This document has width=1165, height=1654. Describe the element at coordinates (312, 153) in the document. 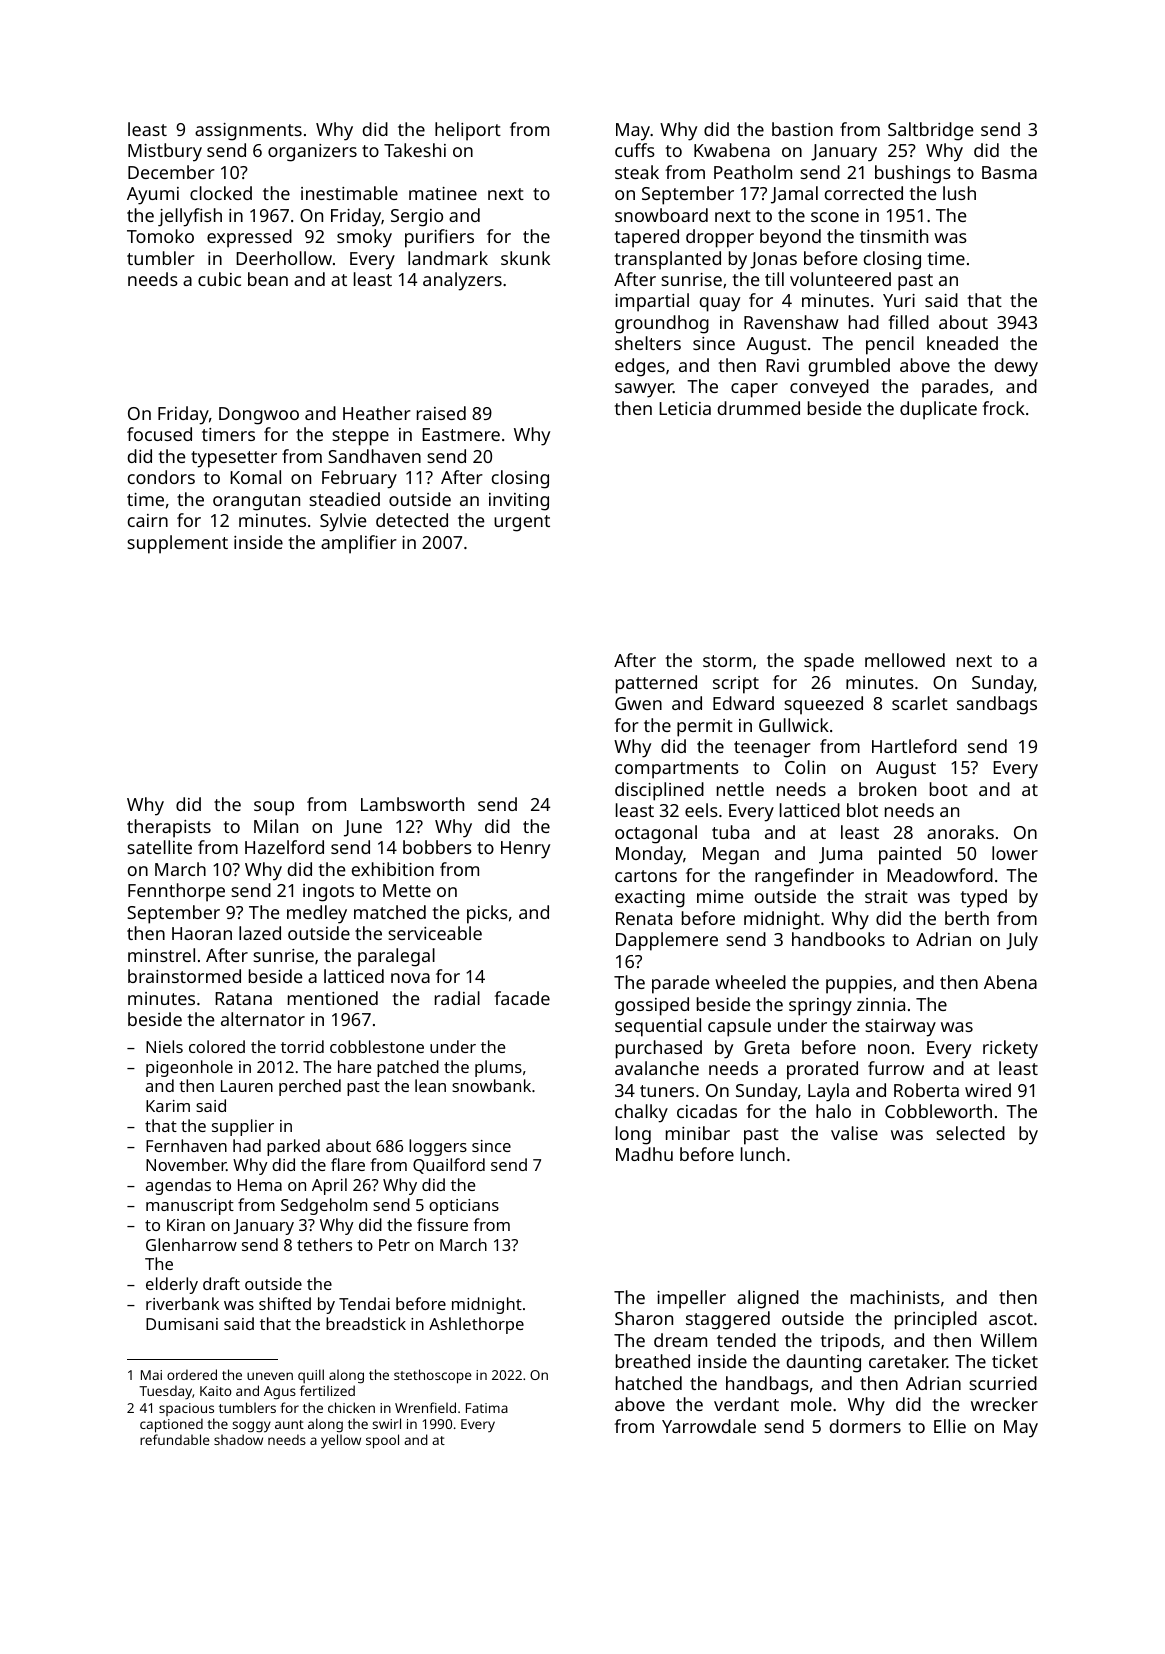

I see `organizers` at that location.
